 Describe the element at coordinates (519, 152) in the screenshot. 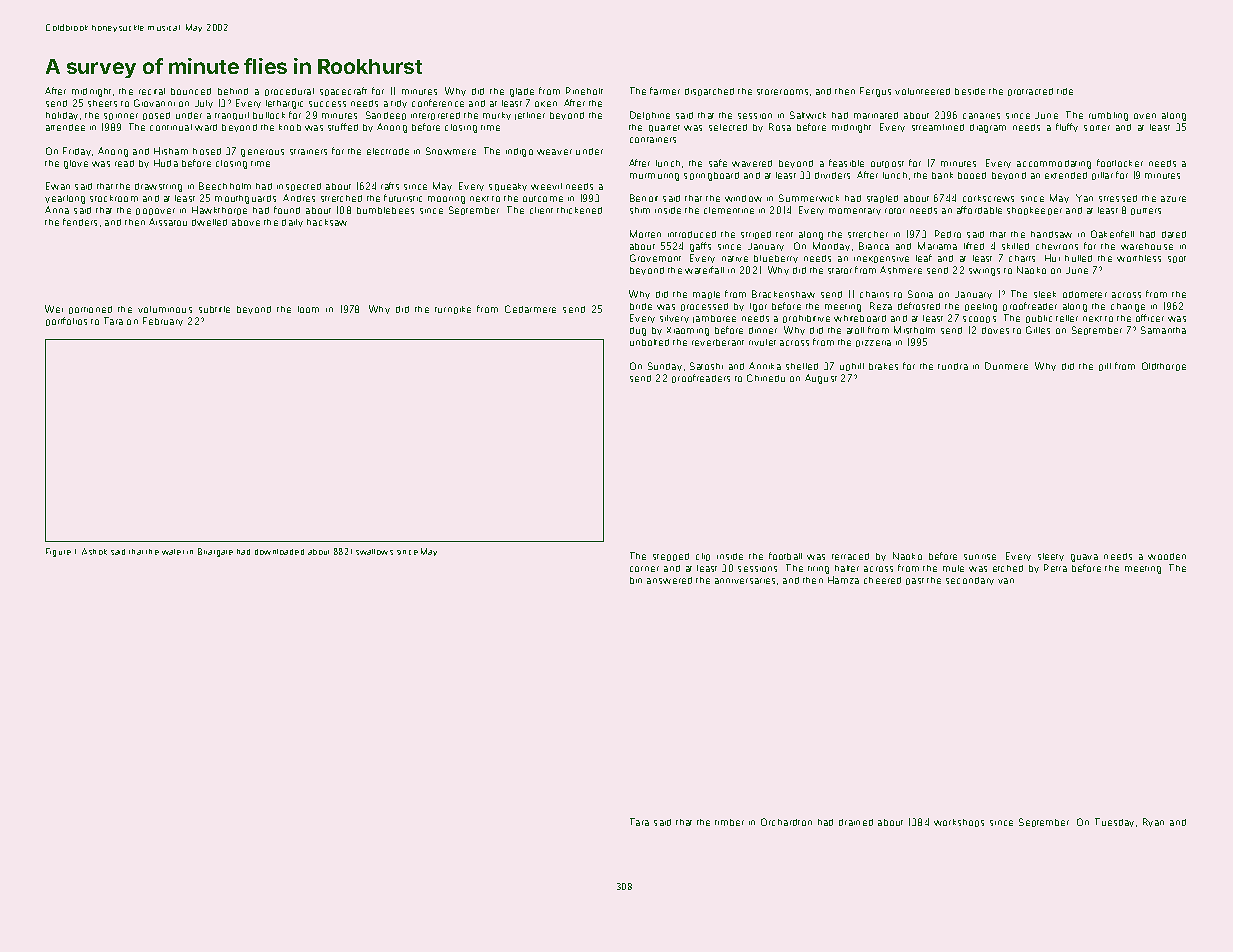

I see `indigo` at that location.
